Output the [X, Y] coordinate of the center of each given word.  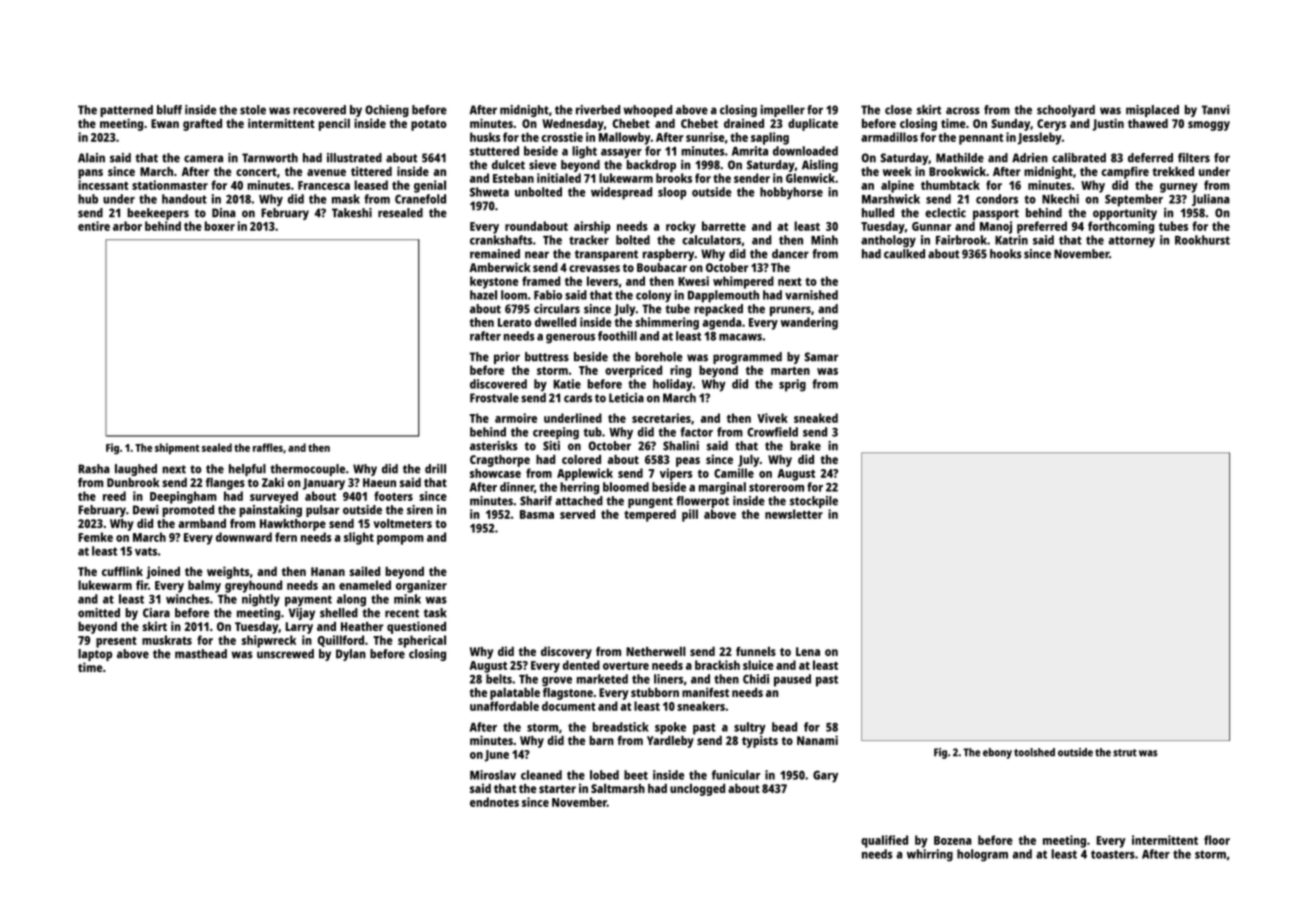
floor [1217, 840]
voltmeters [403, 523]
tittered [371, 171]
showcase [495, 473]
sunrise [705, 137]
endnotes [494, 802]
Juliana [1211, 200]
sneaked [816, 418]
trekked [1173, 171]
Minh [824, 240]
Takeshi [352, 213]
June [496, 756]
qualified [884, 841]
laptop [95, 655]
